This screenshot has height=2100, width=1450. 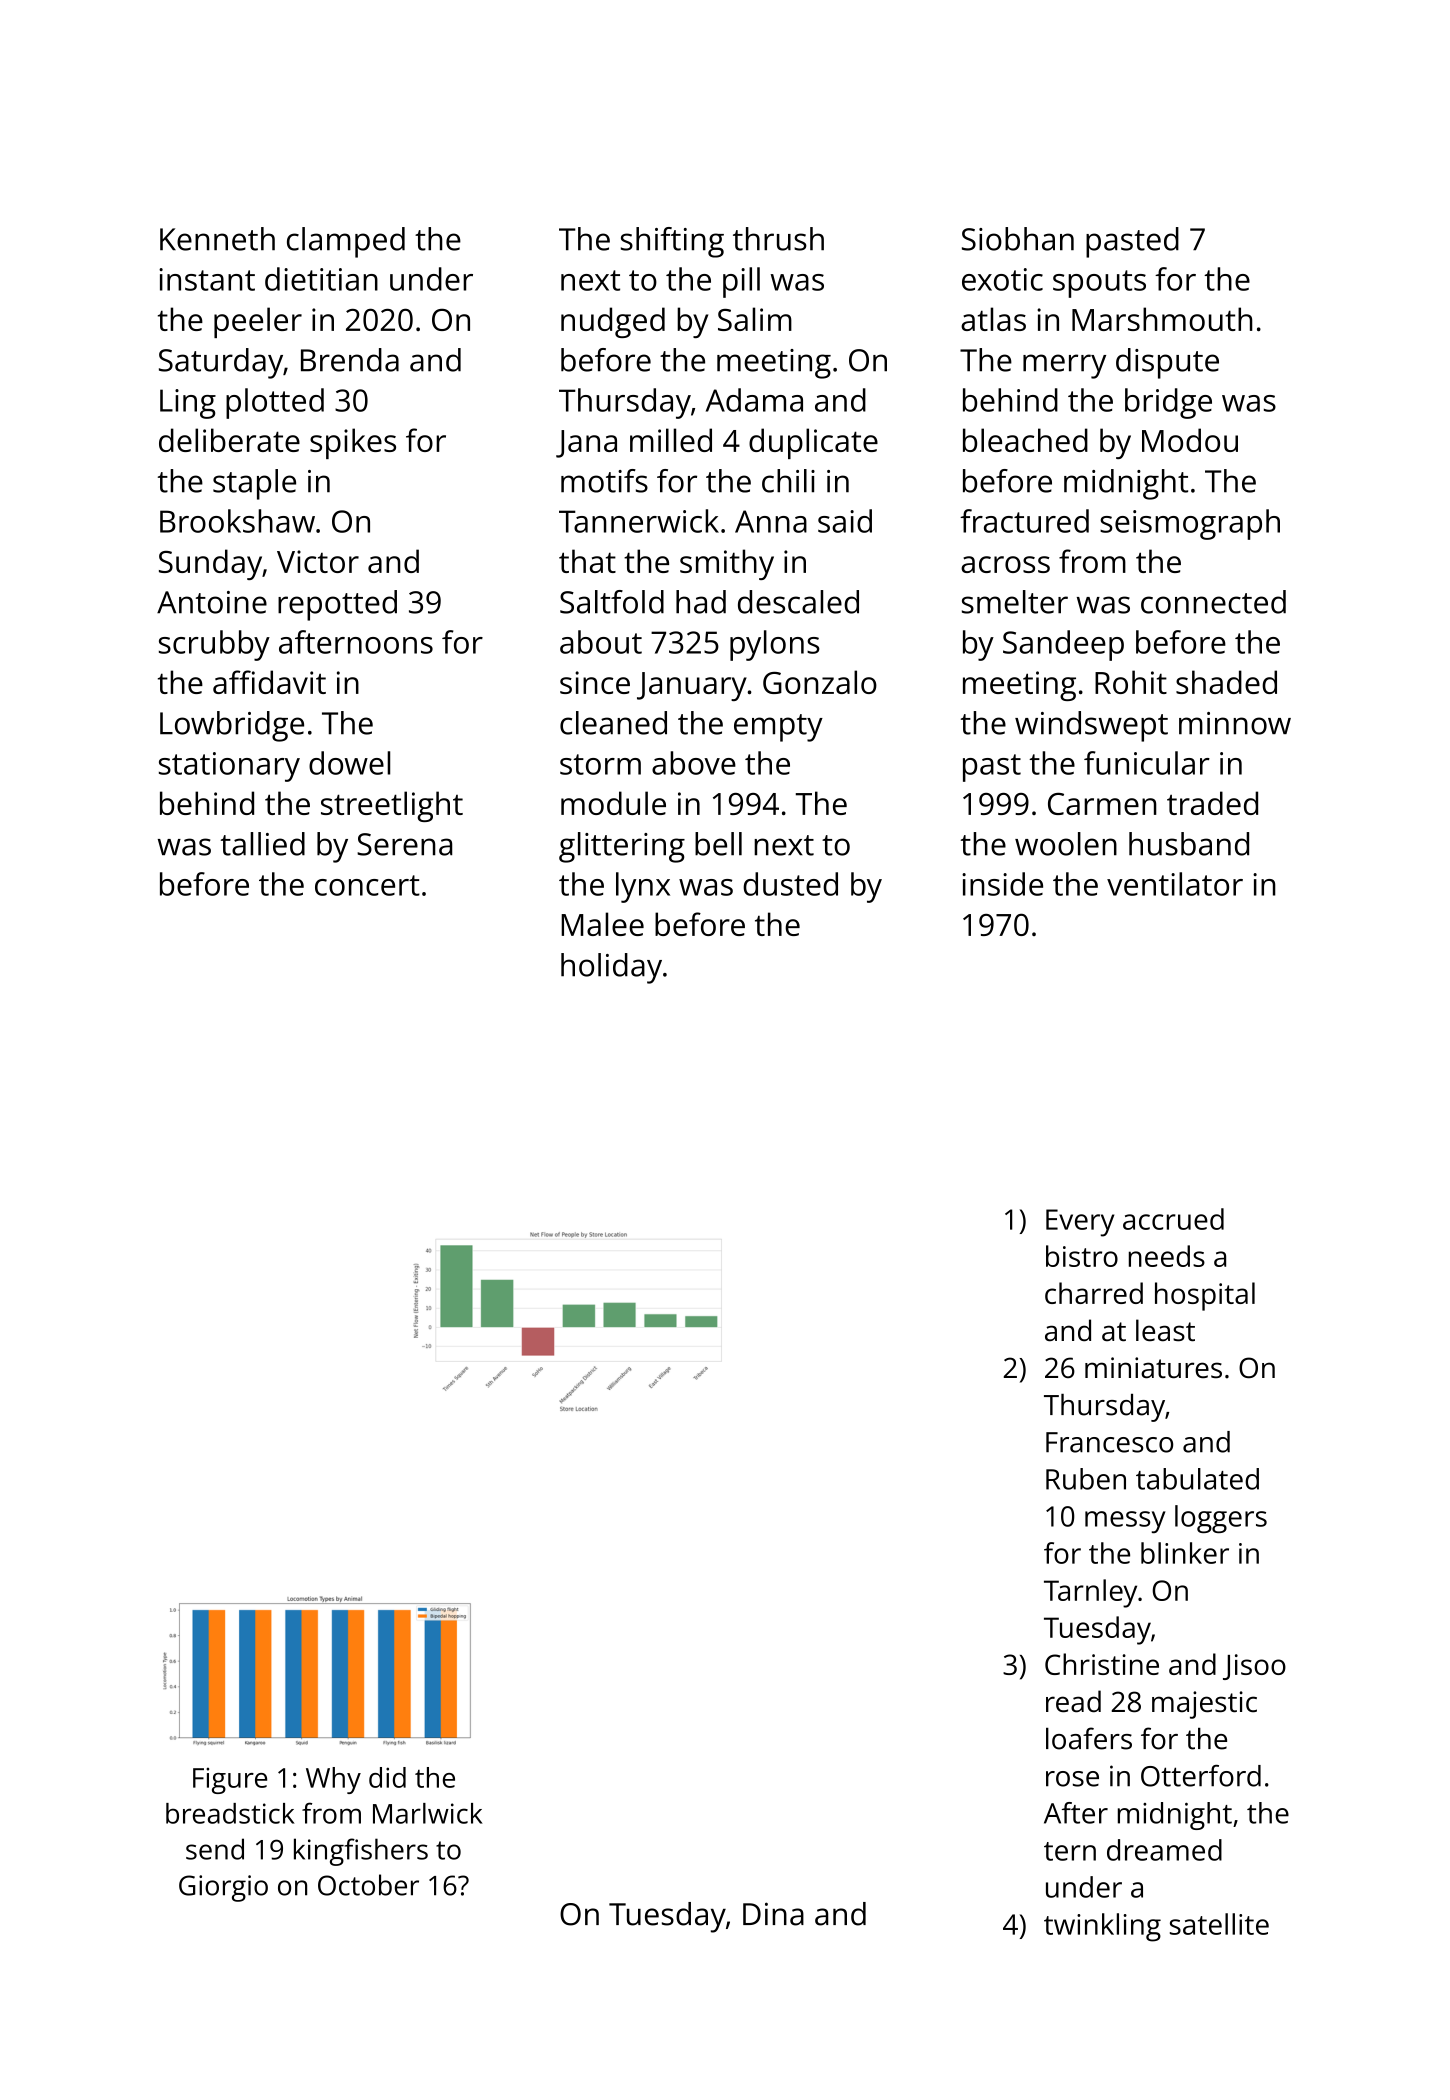 What do you see at coordinates (845, 521) in the screenshot?
I see `said` at bounding box center [845, 521].
